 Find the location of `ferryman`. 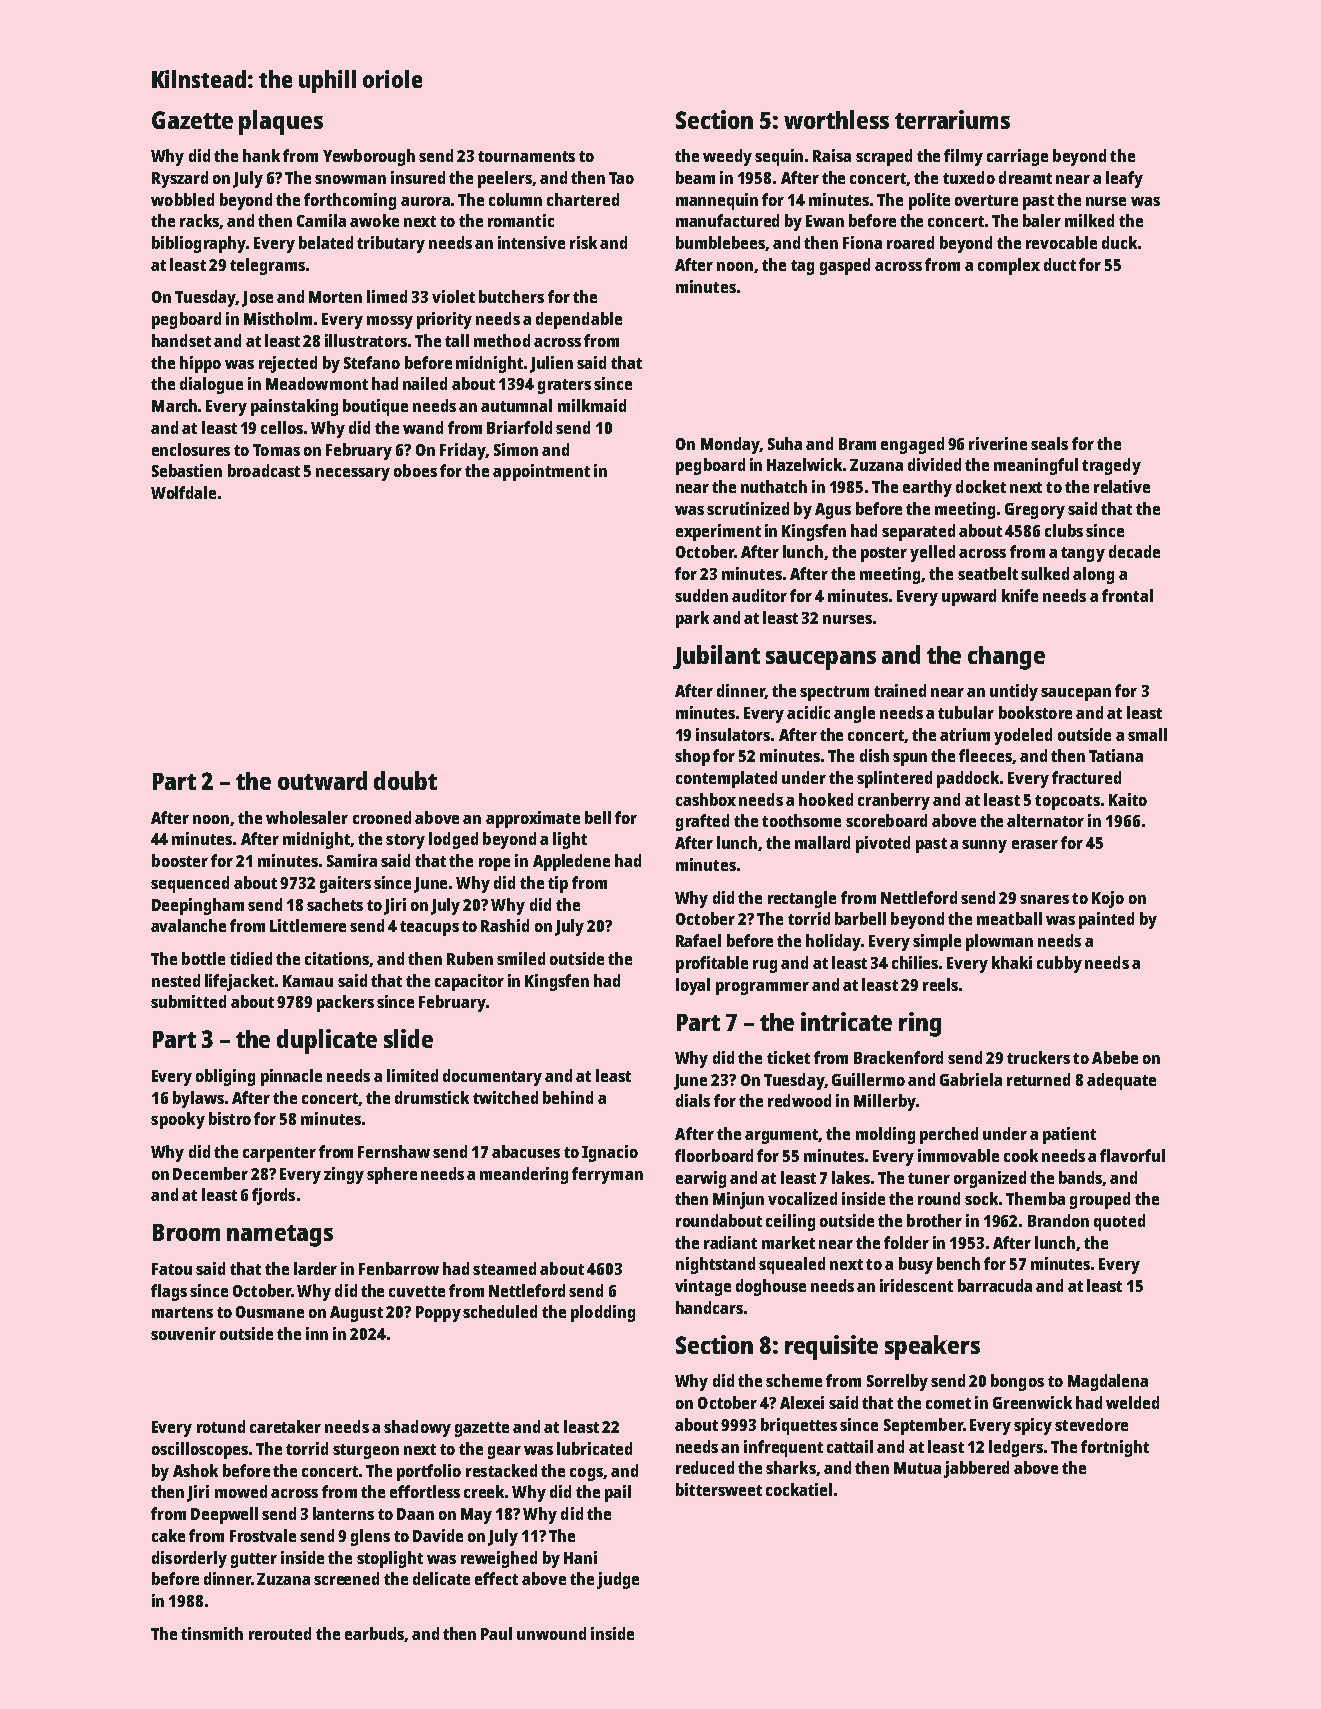

ferryman is located at coordinates (607, 1175).
